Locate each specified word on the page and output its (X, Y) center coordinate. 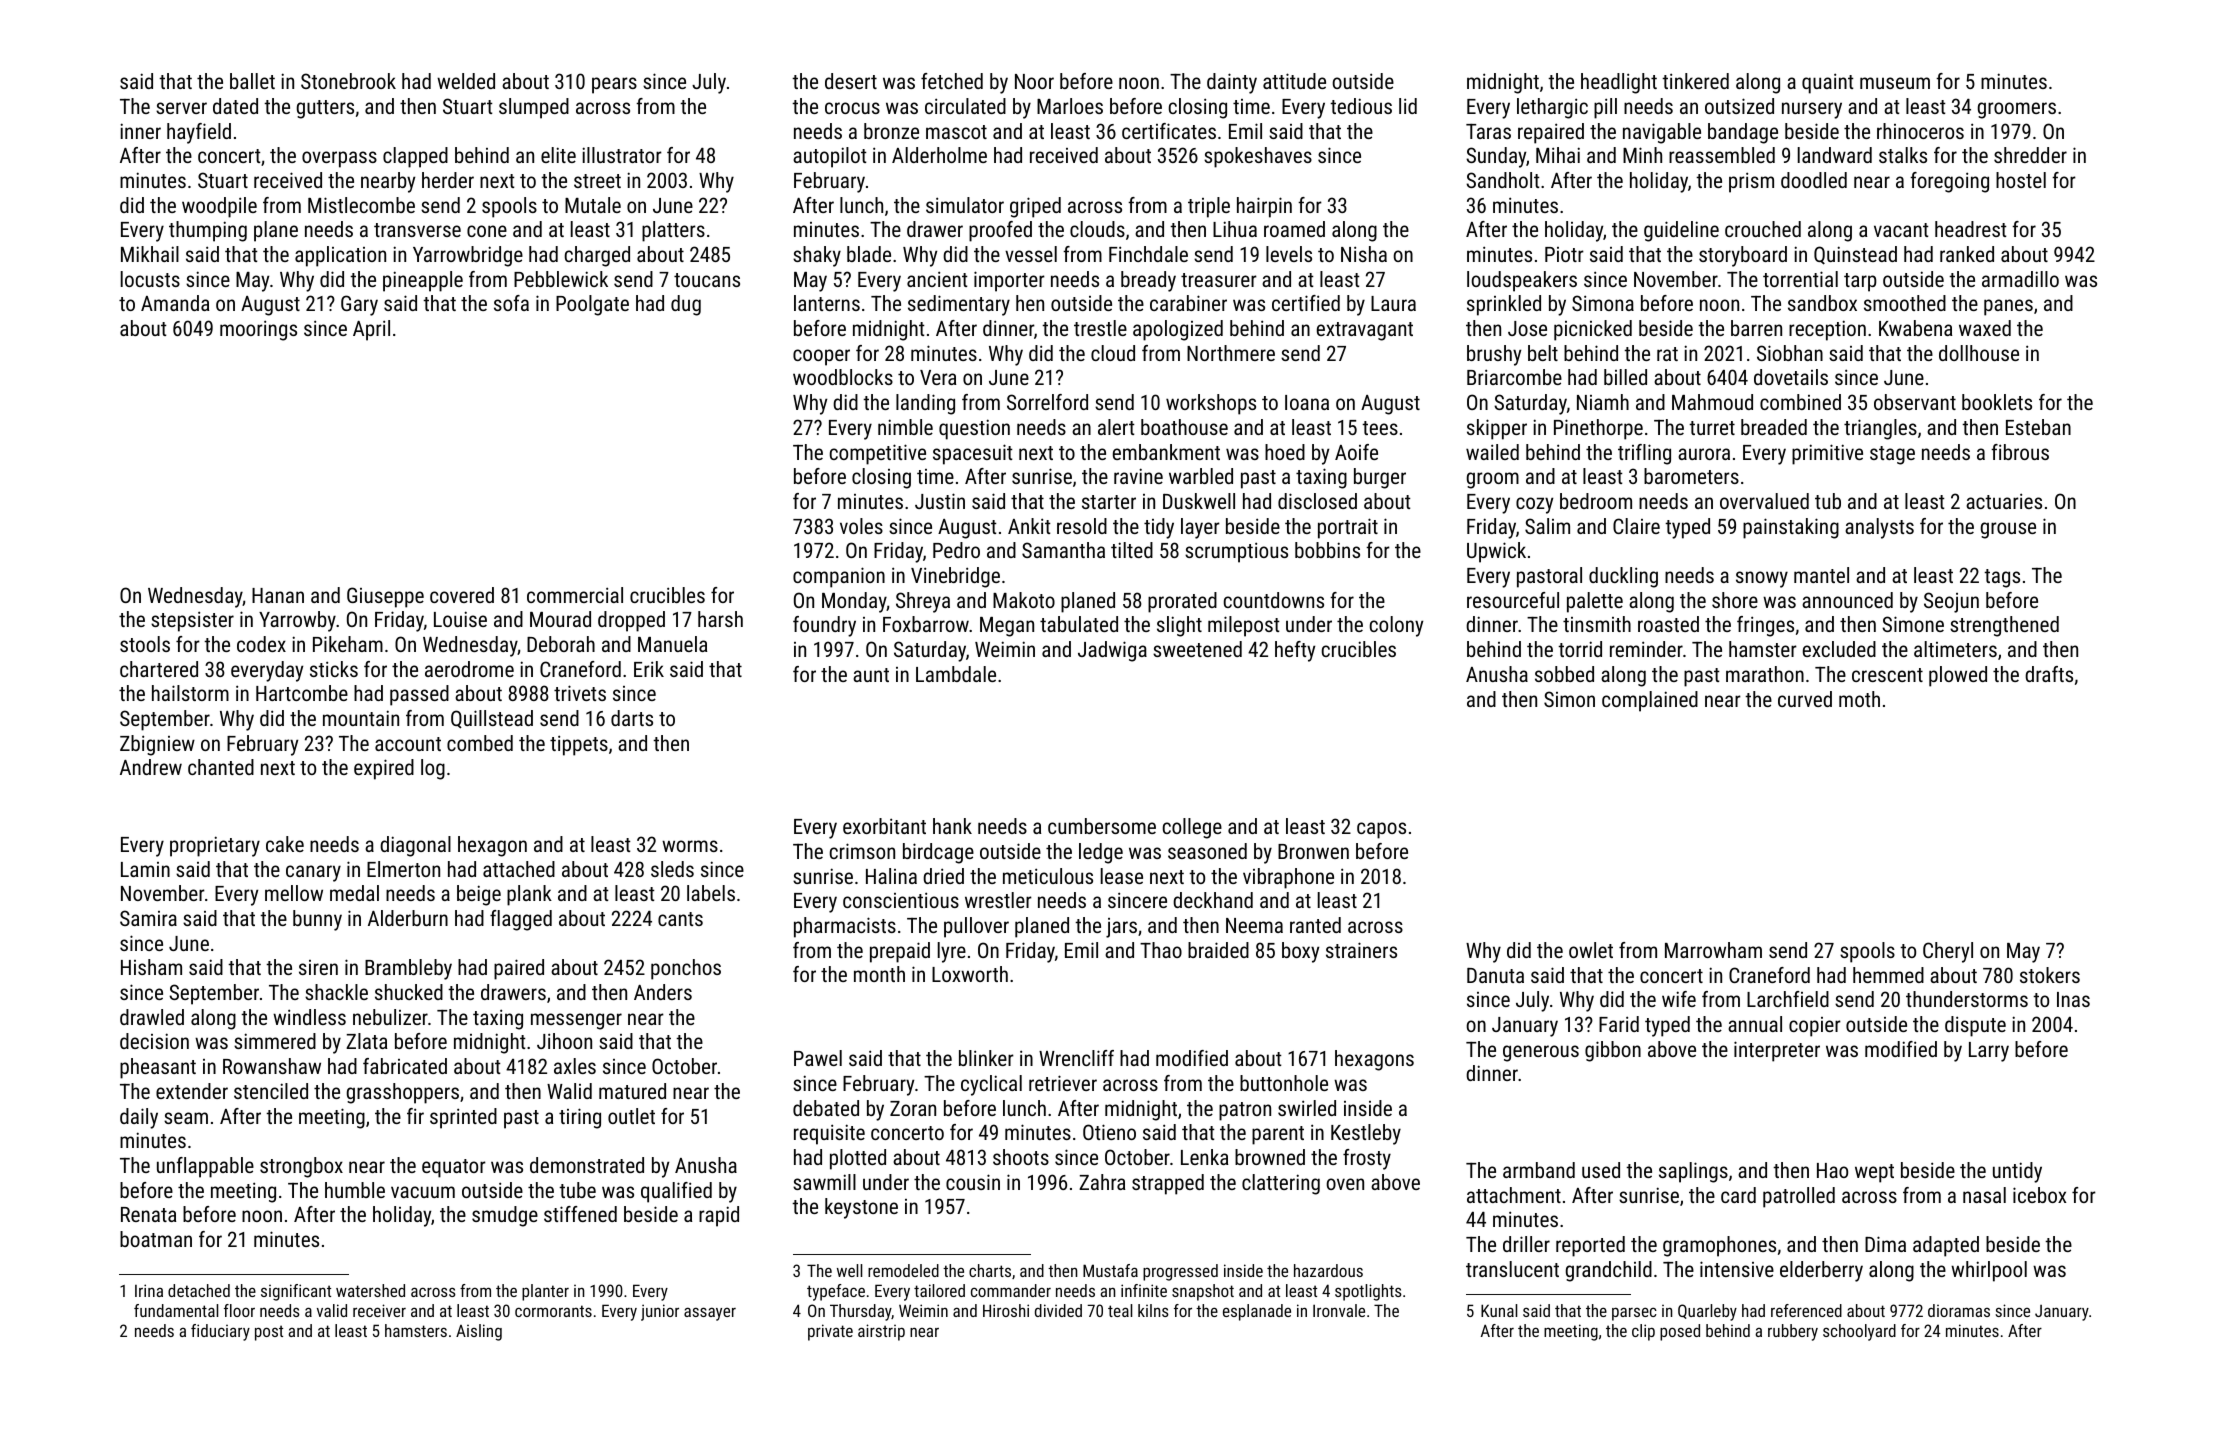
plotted (858, 1159)
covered (462, 595)
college (1192, 828)
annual (1755, 1024)
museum (1895, 83)
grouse (2008, 530)
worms (690, 846)
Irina (149, 1290)
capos (1381, 830)
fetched (952, 81)
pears (614, 85)
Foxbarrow (926, 624)
